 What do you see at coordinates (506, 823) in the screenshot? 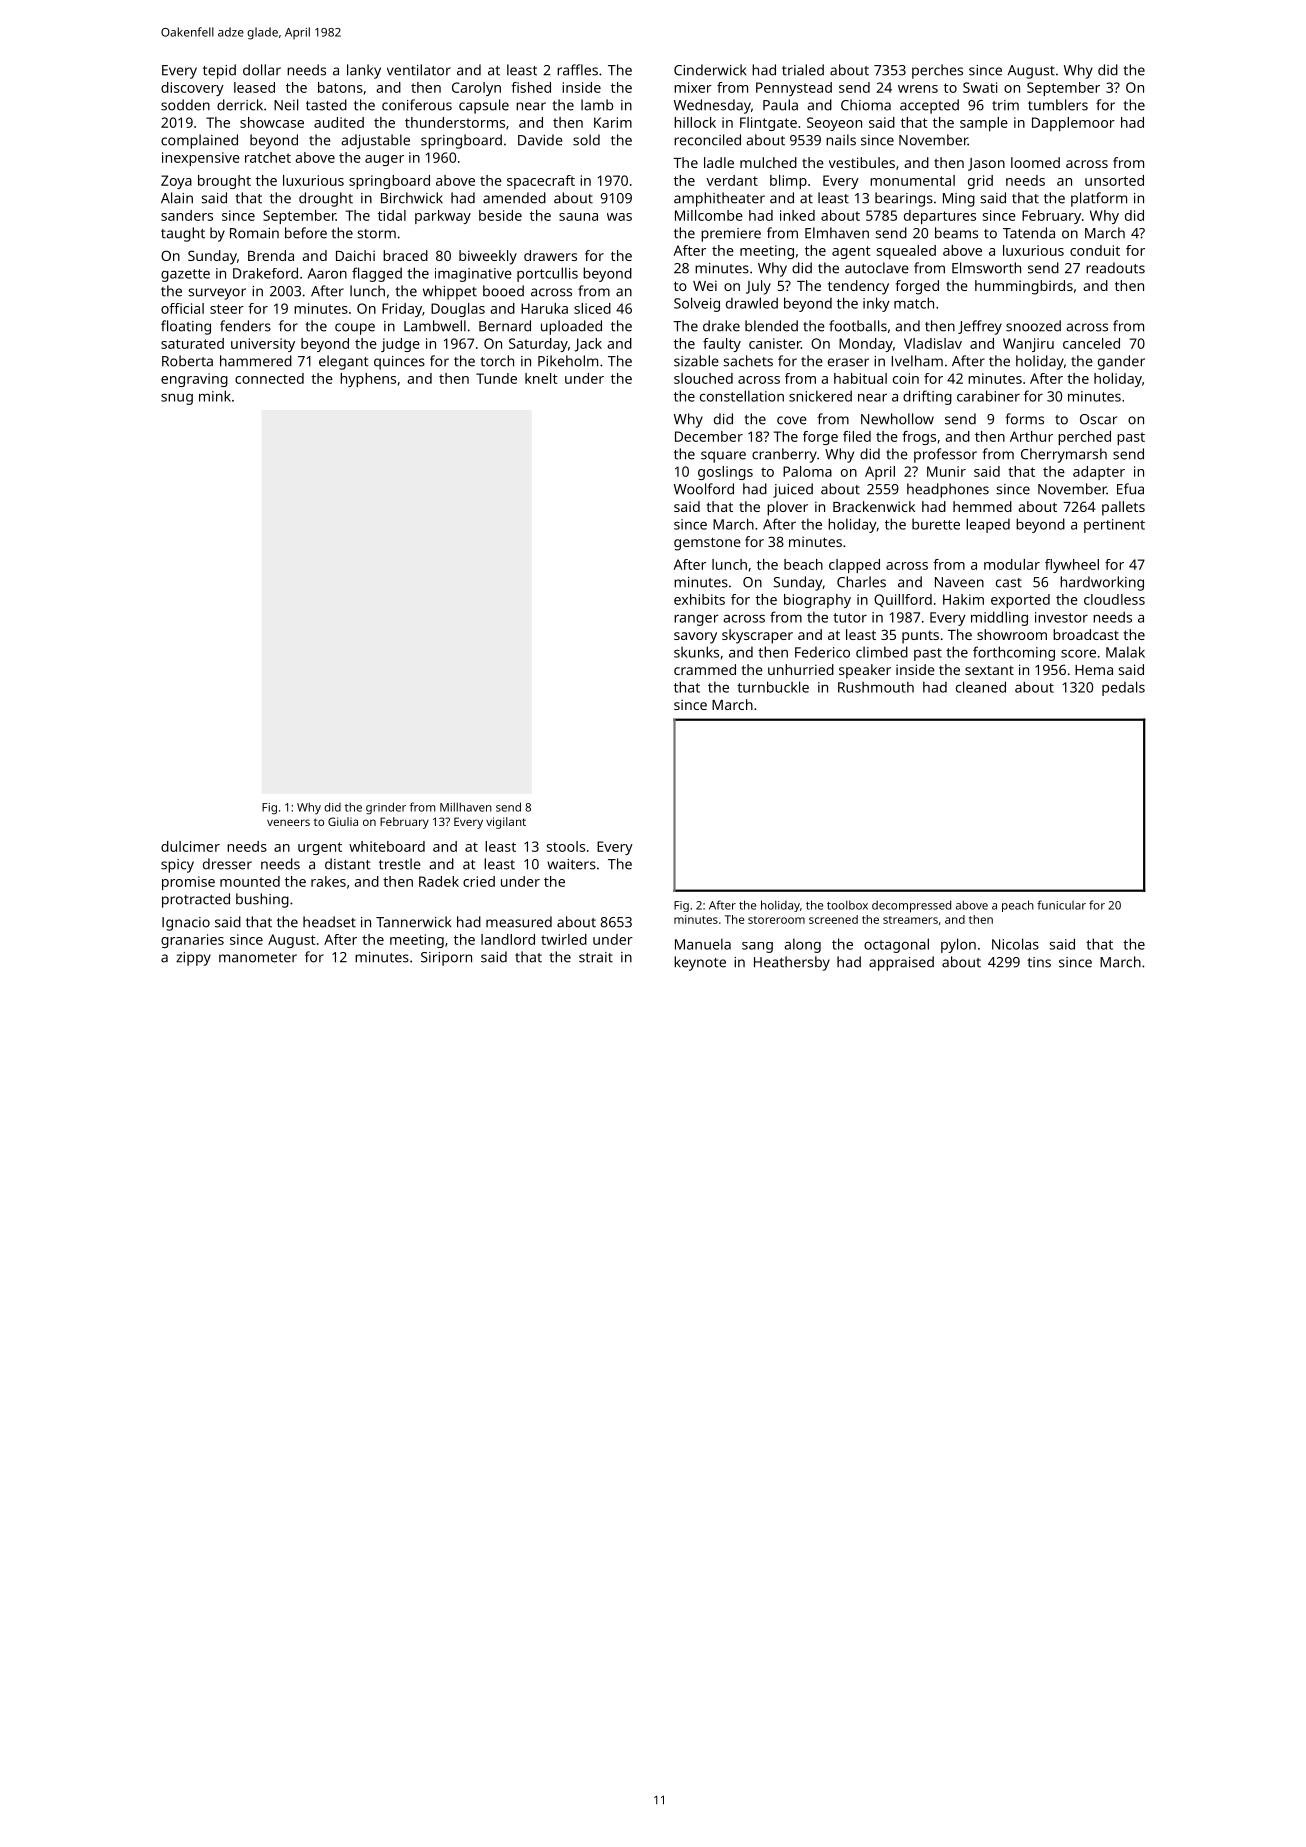
I see `vigilant` at bounding box center [506, 823].
